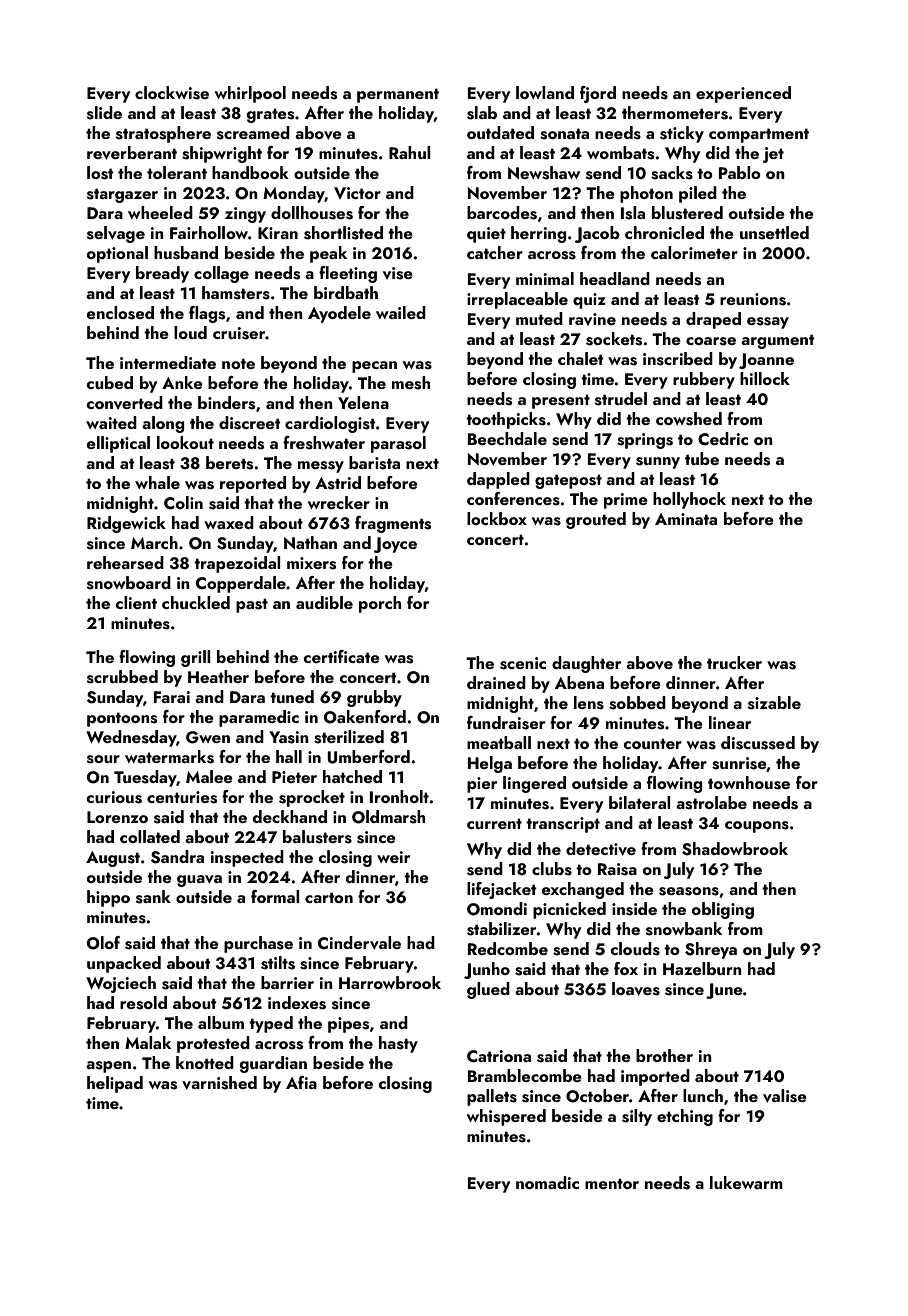  What do you see at coordinates (115, 1084) in the screenshot?
I see `helipad` at bounding box center [115, 1084].
